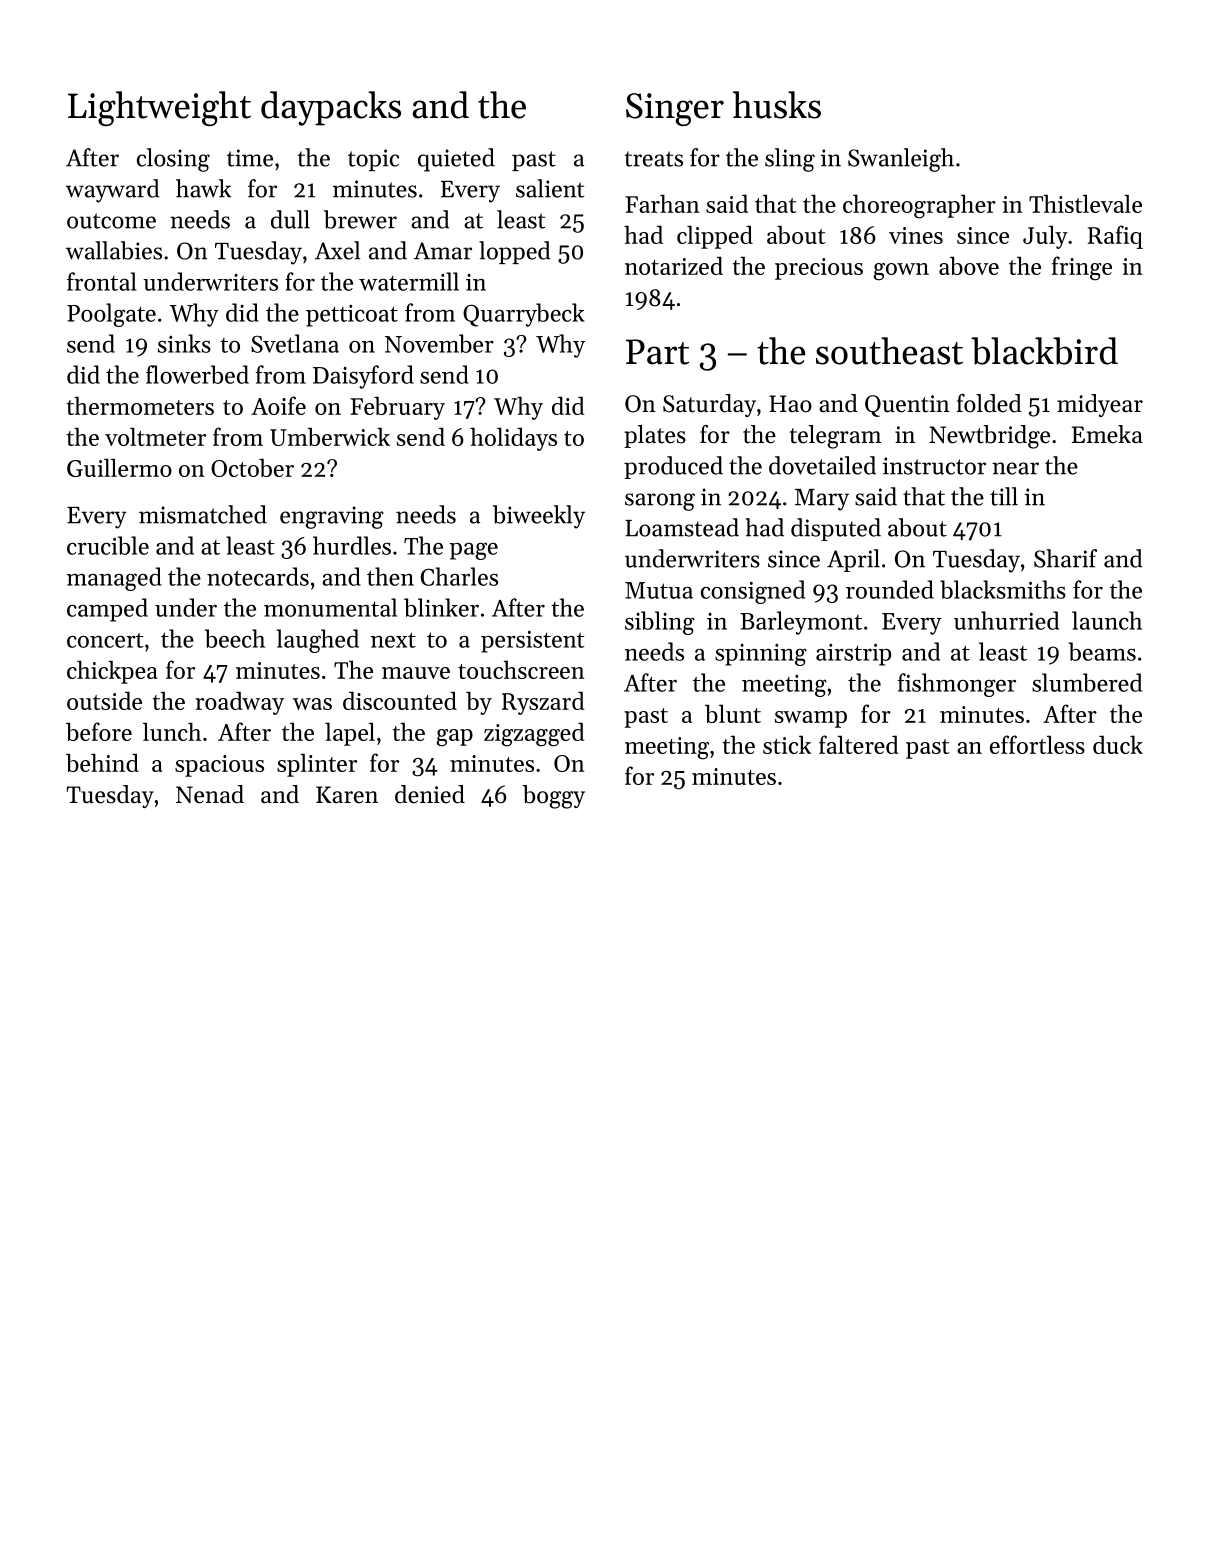 Image resolution: width=1209 pixels, height=1565 pixels. What do you see at coordinates (673, 467) in the screenshot?
I see `produced` at bounding box center [673, 467].
